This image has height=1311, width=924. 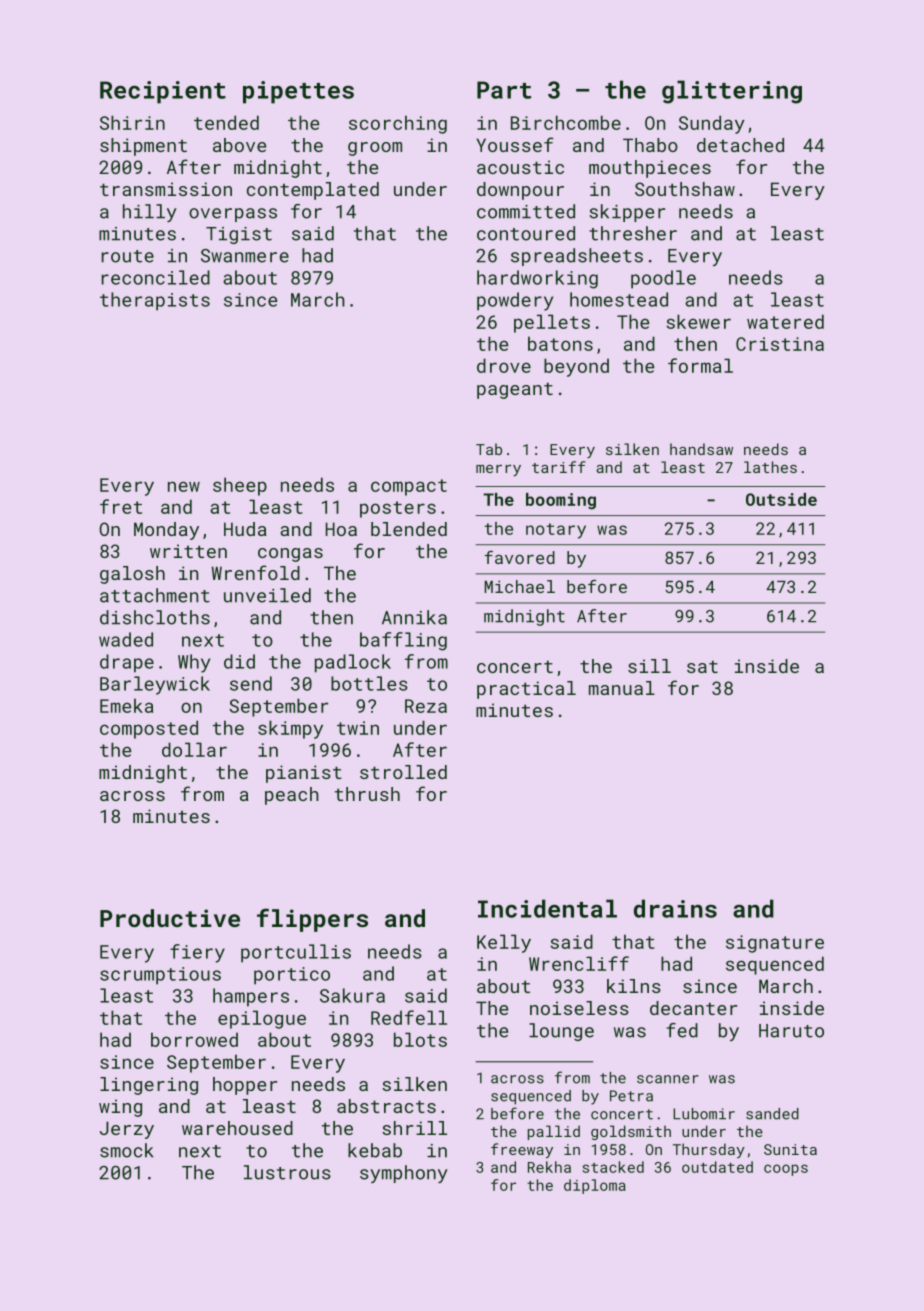 I want to click on Southshaw, so click(x=685, y=189).
